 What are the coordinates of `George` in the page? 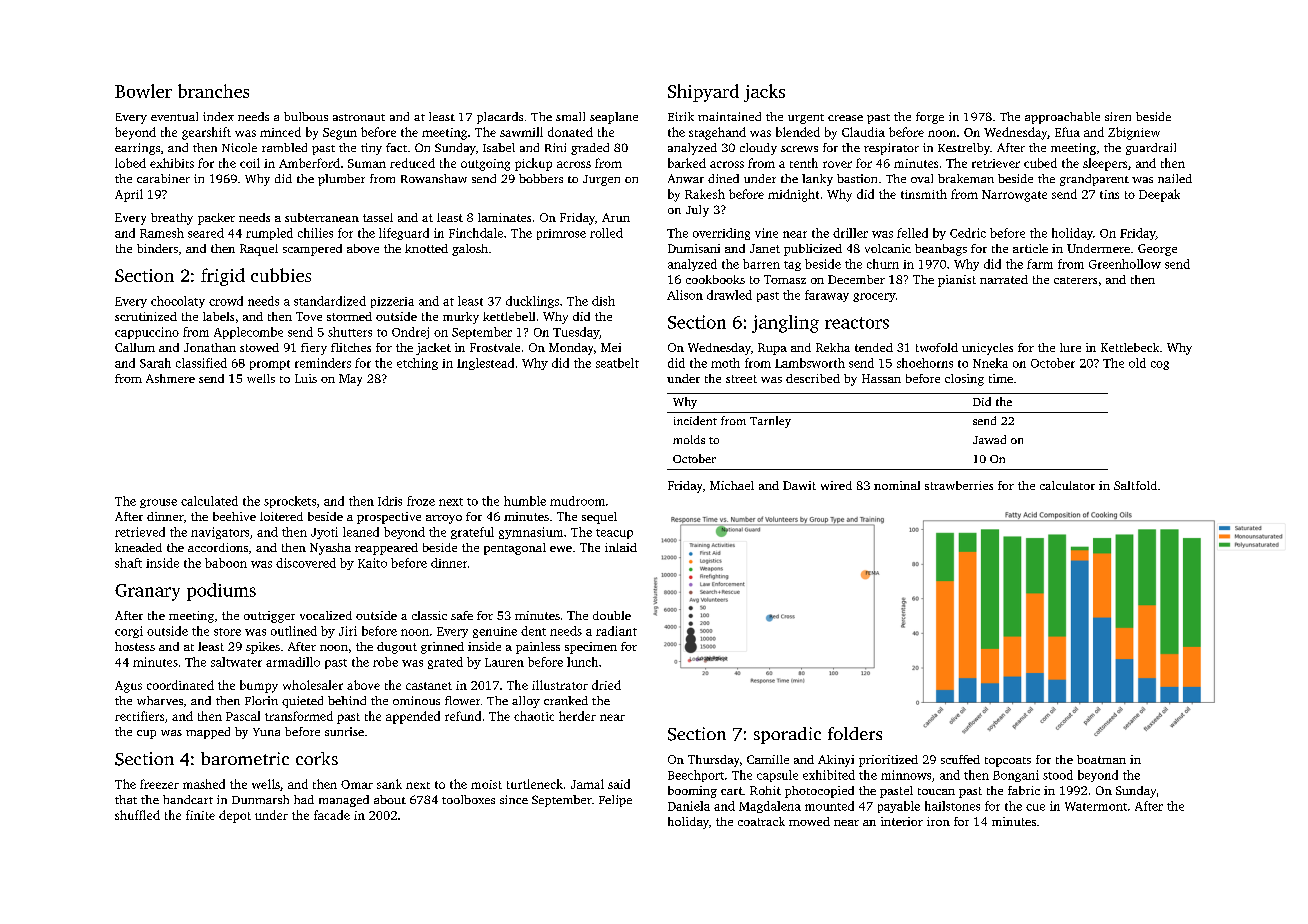 It's located at (1157, 250).
